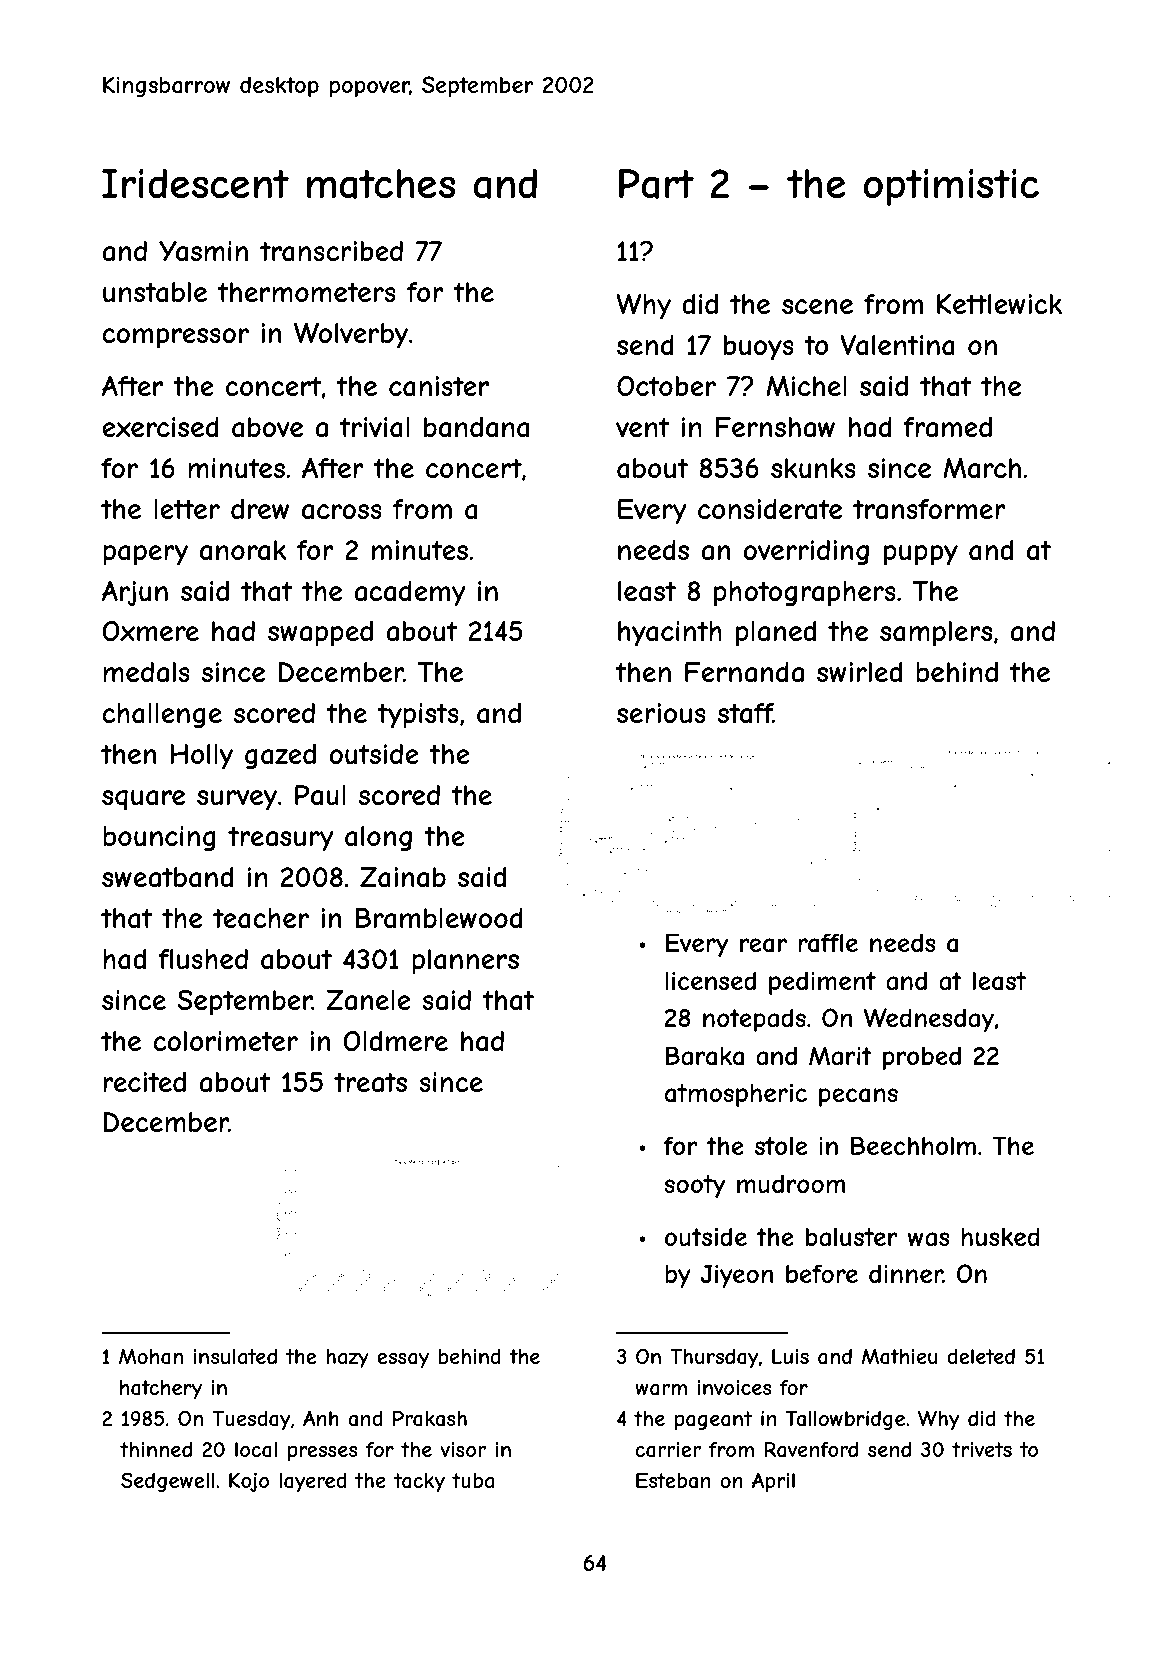 Image resolution: width=1165 pixels, height=1654 pixels. I want to click on Kojo, so click(249, 1482).
